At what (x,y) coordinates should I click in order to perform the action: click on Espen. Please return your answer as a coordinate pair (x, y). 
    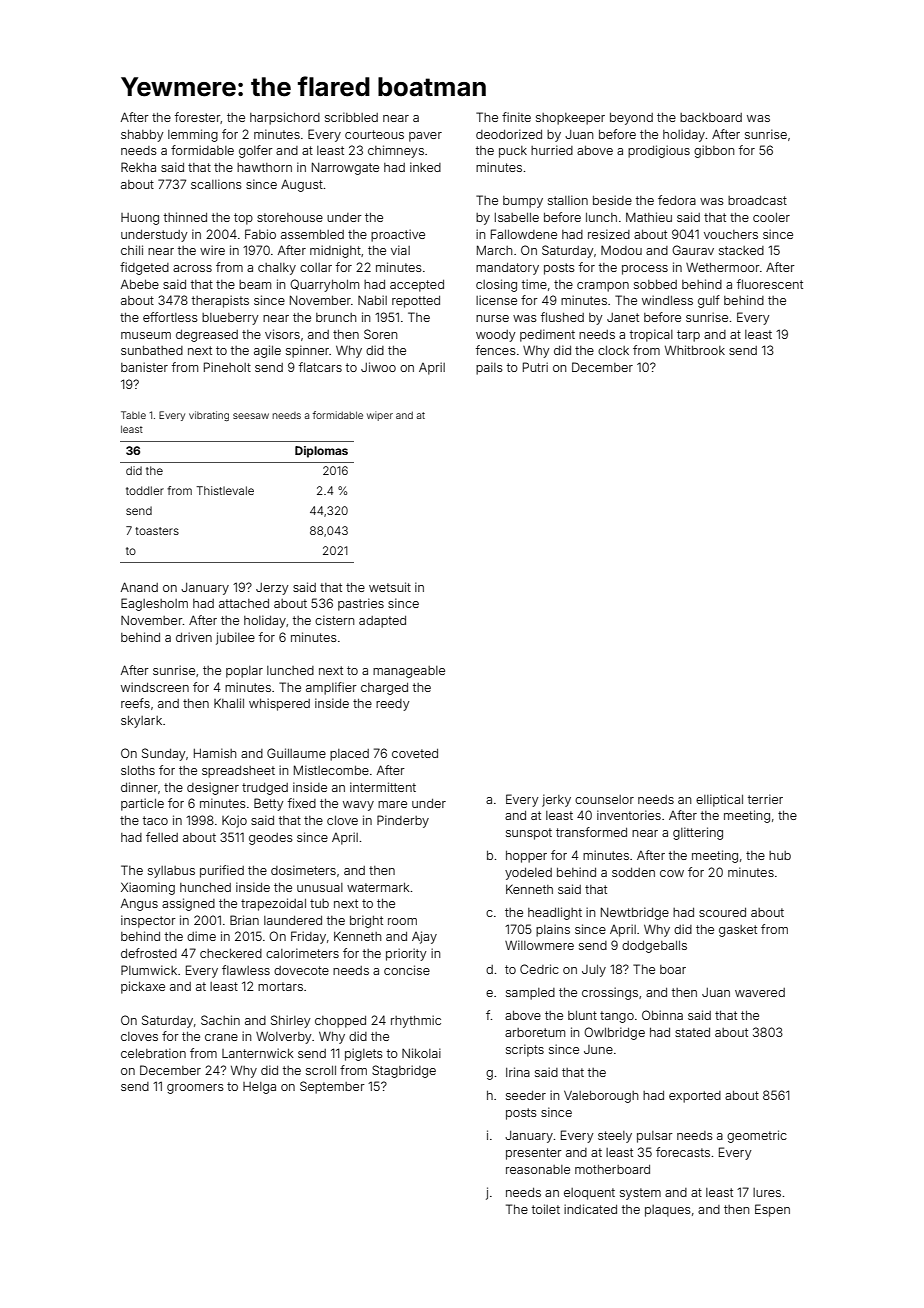
    Looking at the image, I should click on (772, 1210).
